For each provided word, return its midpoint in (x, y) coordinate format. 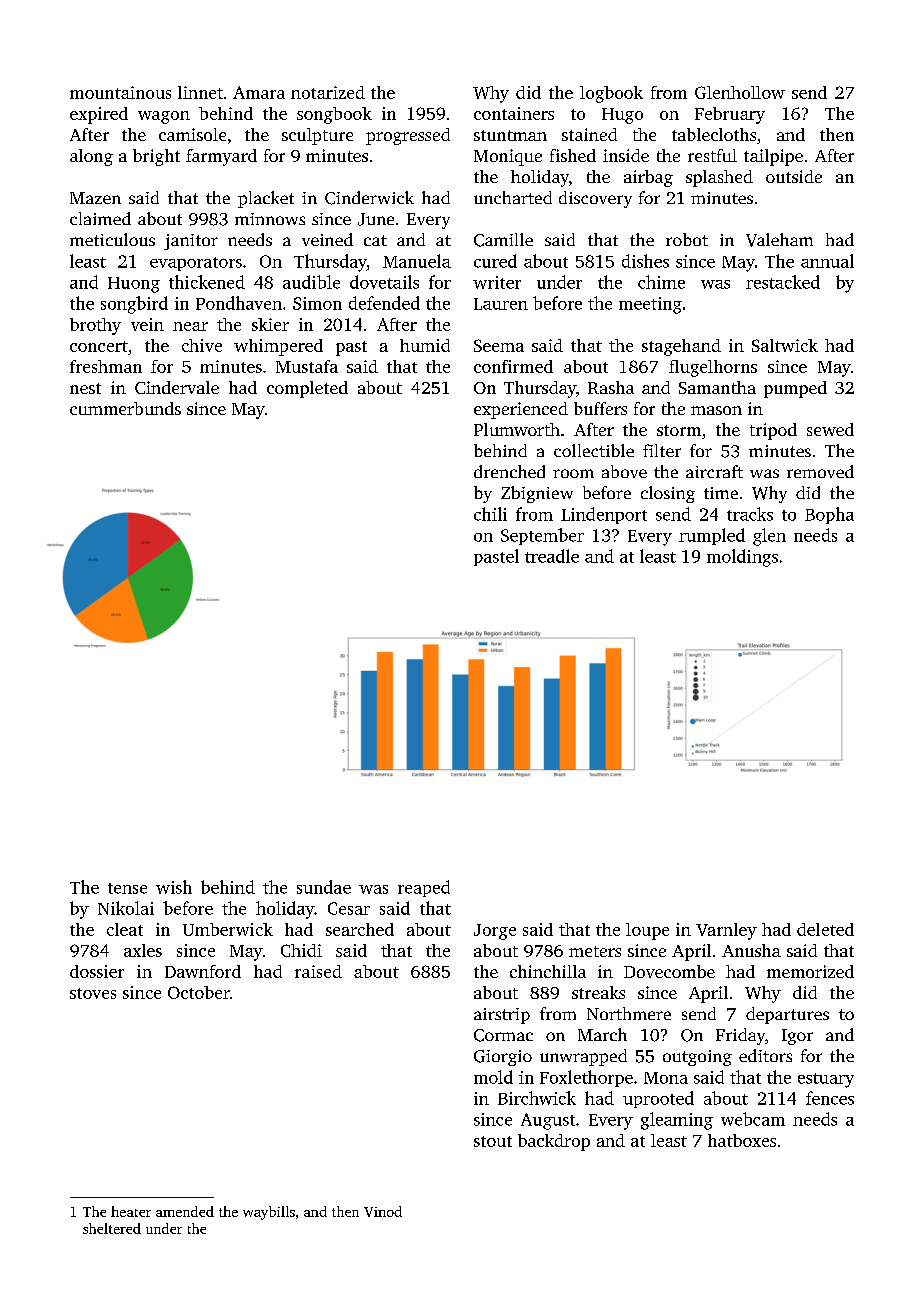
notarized (328, 92)
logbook (611, 94)
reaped (424, 888)
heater (131, 1211)
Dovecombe (669, 971)
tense (127, 888)
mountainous (120, 92)
